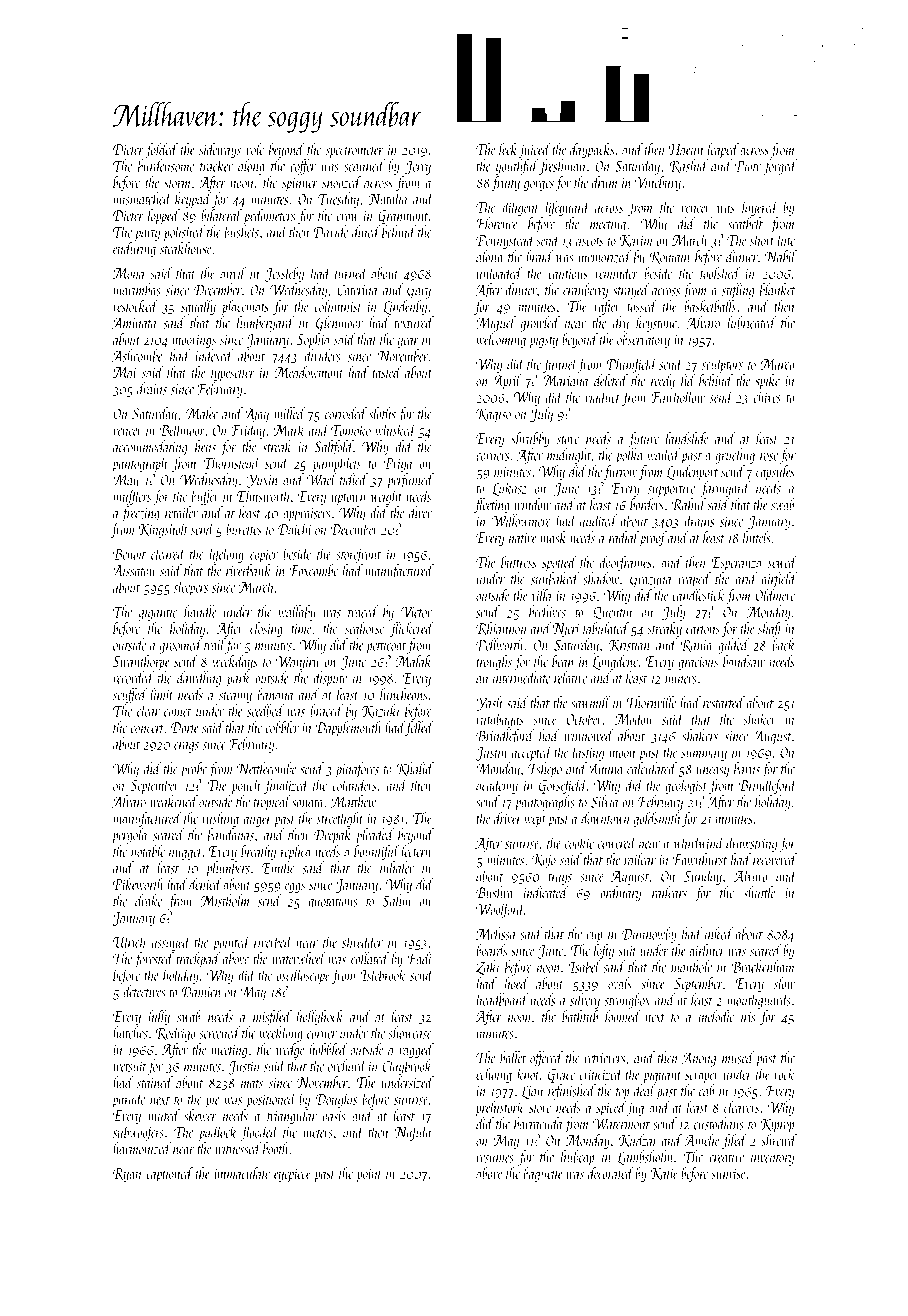 Image resolution: width=908 pixels, height=1316 pixels. I want to click on troughs, so click(494, 662).
